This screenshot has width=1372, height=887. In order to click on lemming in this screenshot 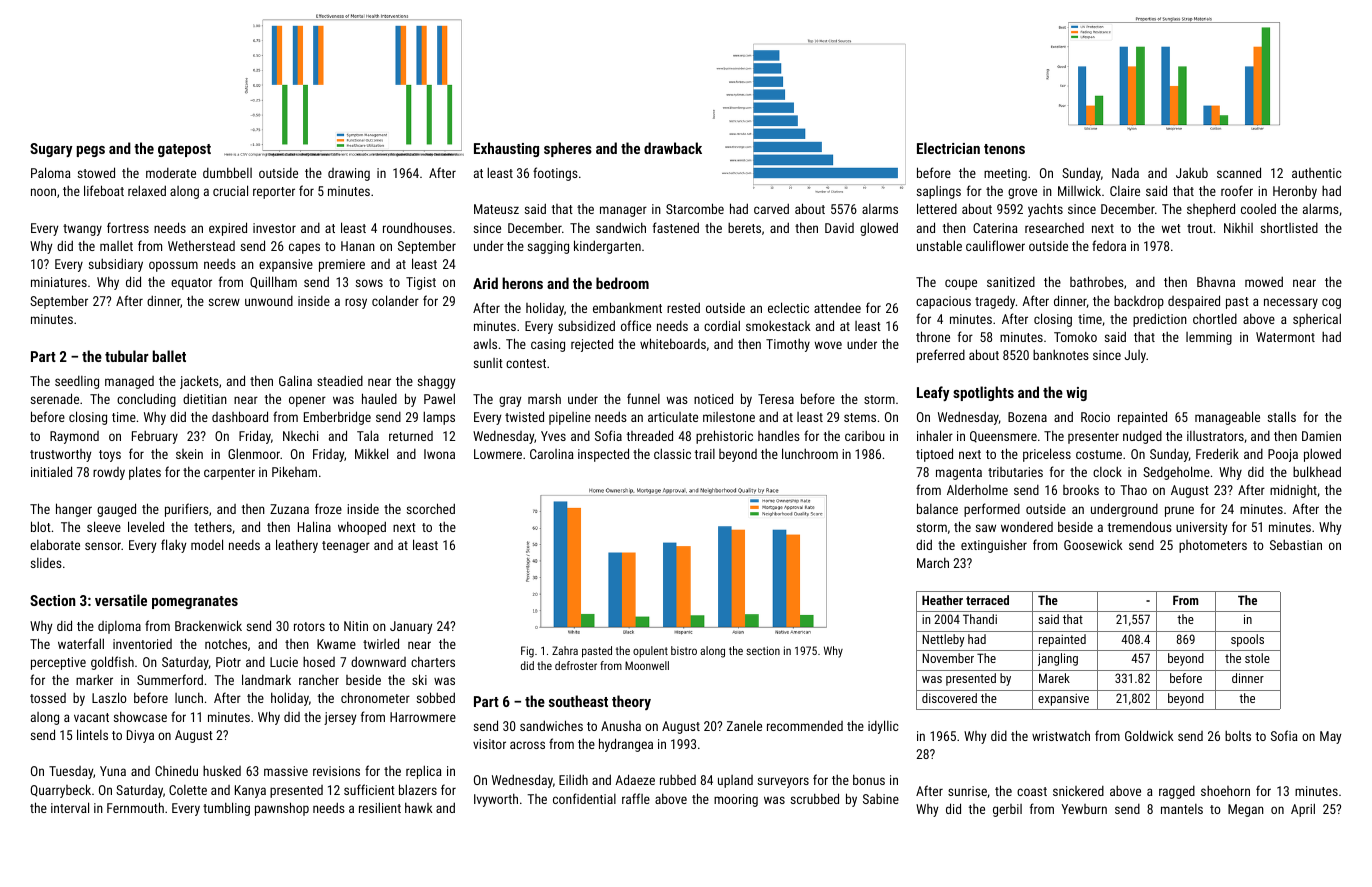, I will do `click(1209, 338)`.
